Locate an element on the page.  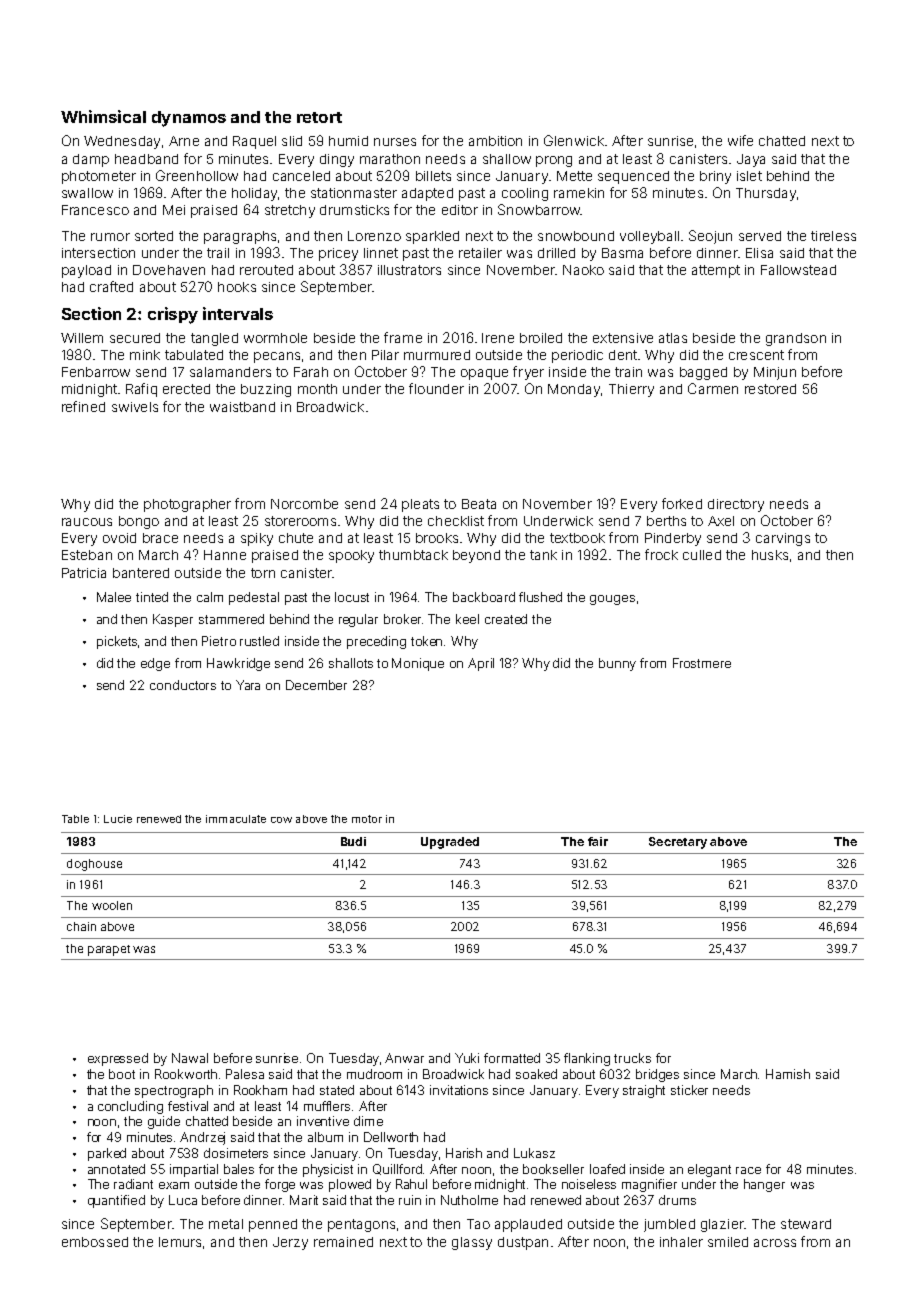
Elisa is located at coordinates (759, 253).
